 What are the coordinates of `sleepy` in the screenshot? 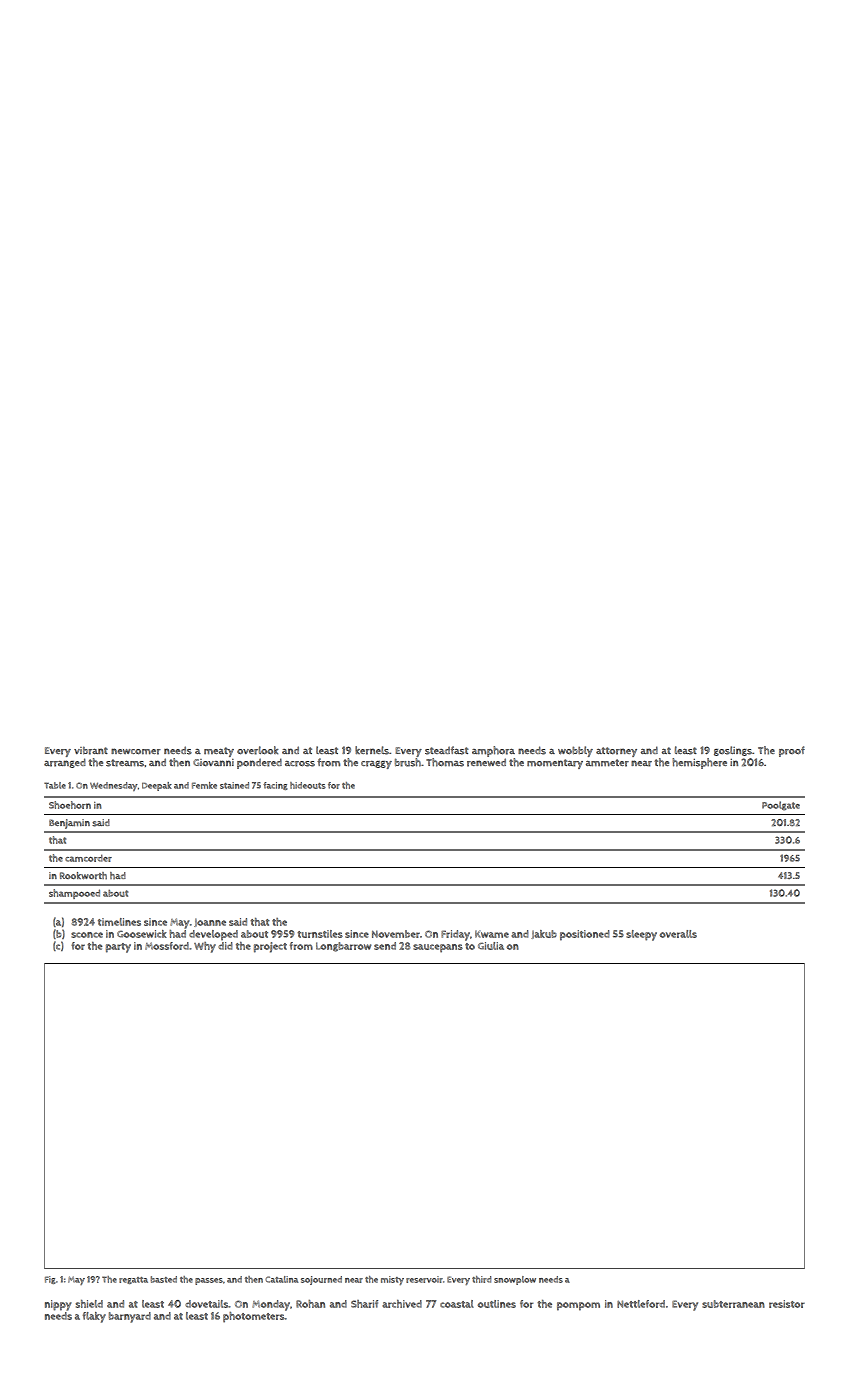 It's located at (641, 935).
